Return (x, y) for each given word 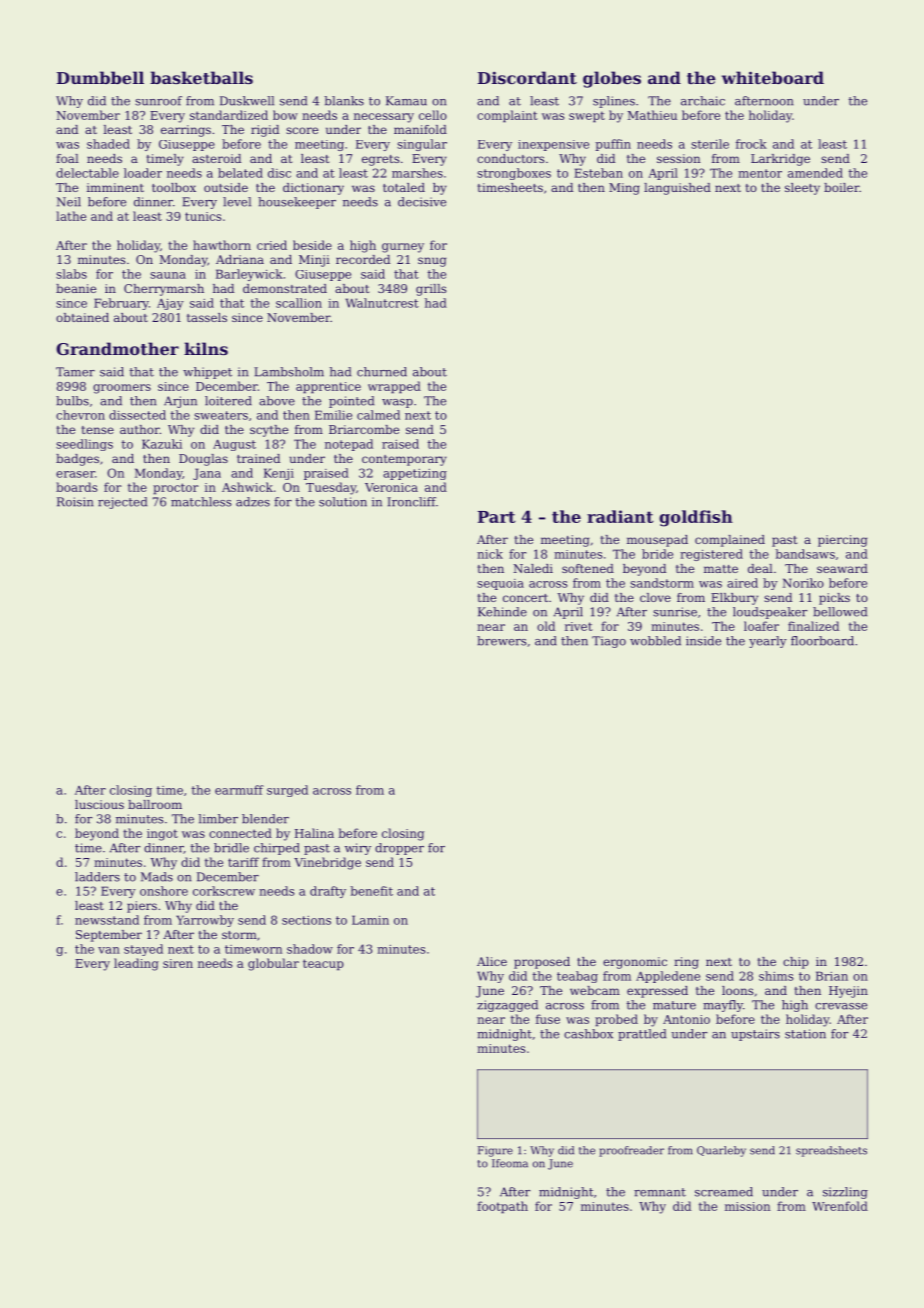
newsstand (107, 920)
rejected (122, 503)
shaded (108, 144)
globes (612, 79)
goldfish (696, 518)
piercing (842, 541)
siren (178, 963)
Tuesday (331, 488)
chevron (80, 415)
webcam (595, 990)
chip (796, 963)
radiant (620, 516)
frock (751, 144)
